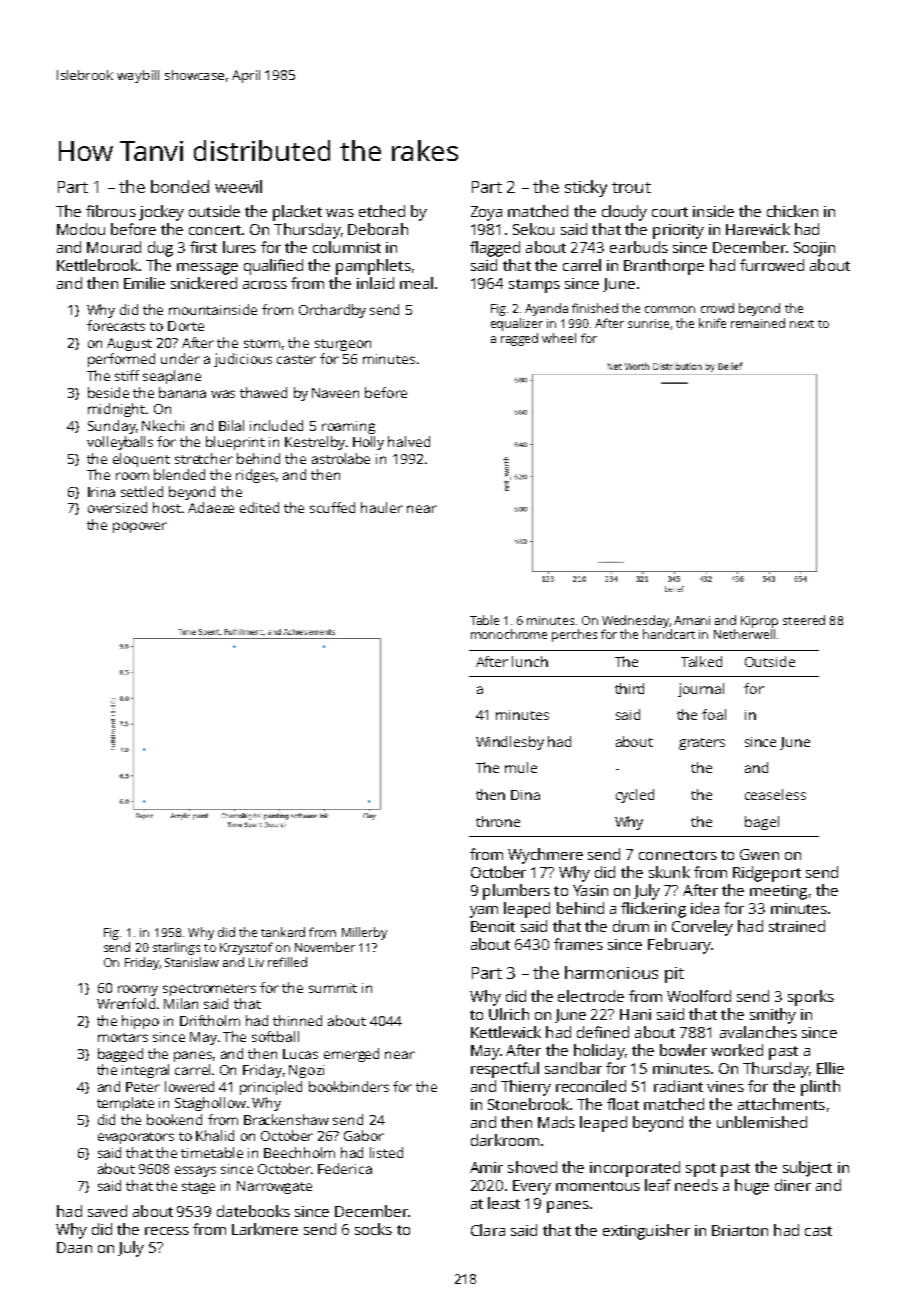 Image resolution: width=908 pixels, height=1316 pixels. What do you see at coordinates (259, 507) in the page?
I see `edited` at bounding box center [259, 507].
